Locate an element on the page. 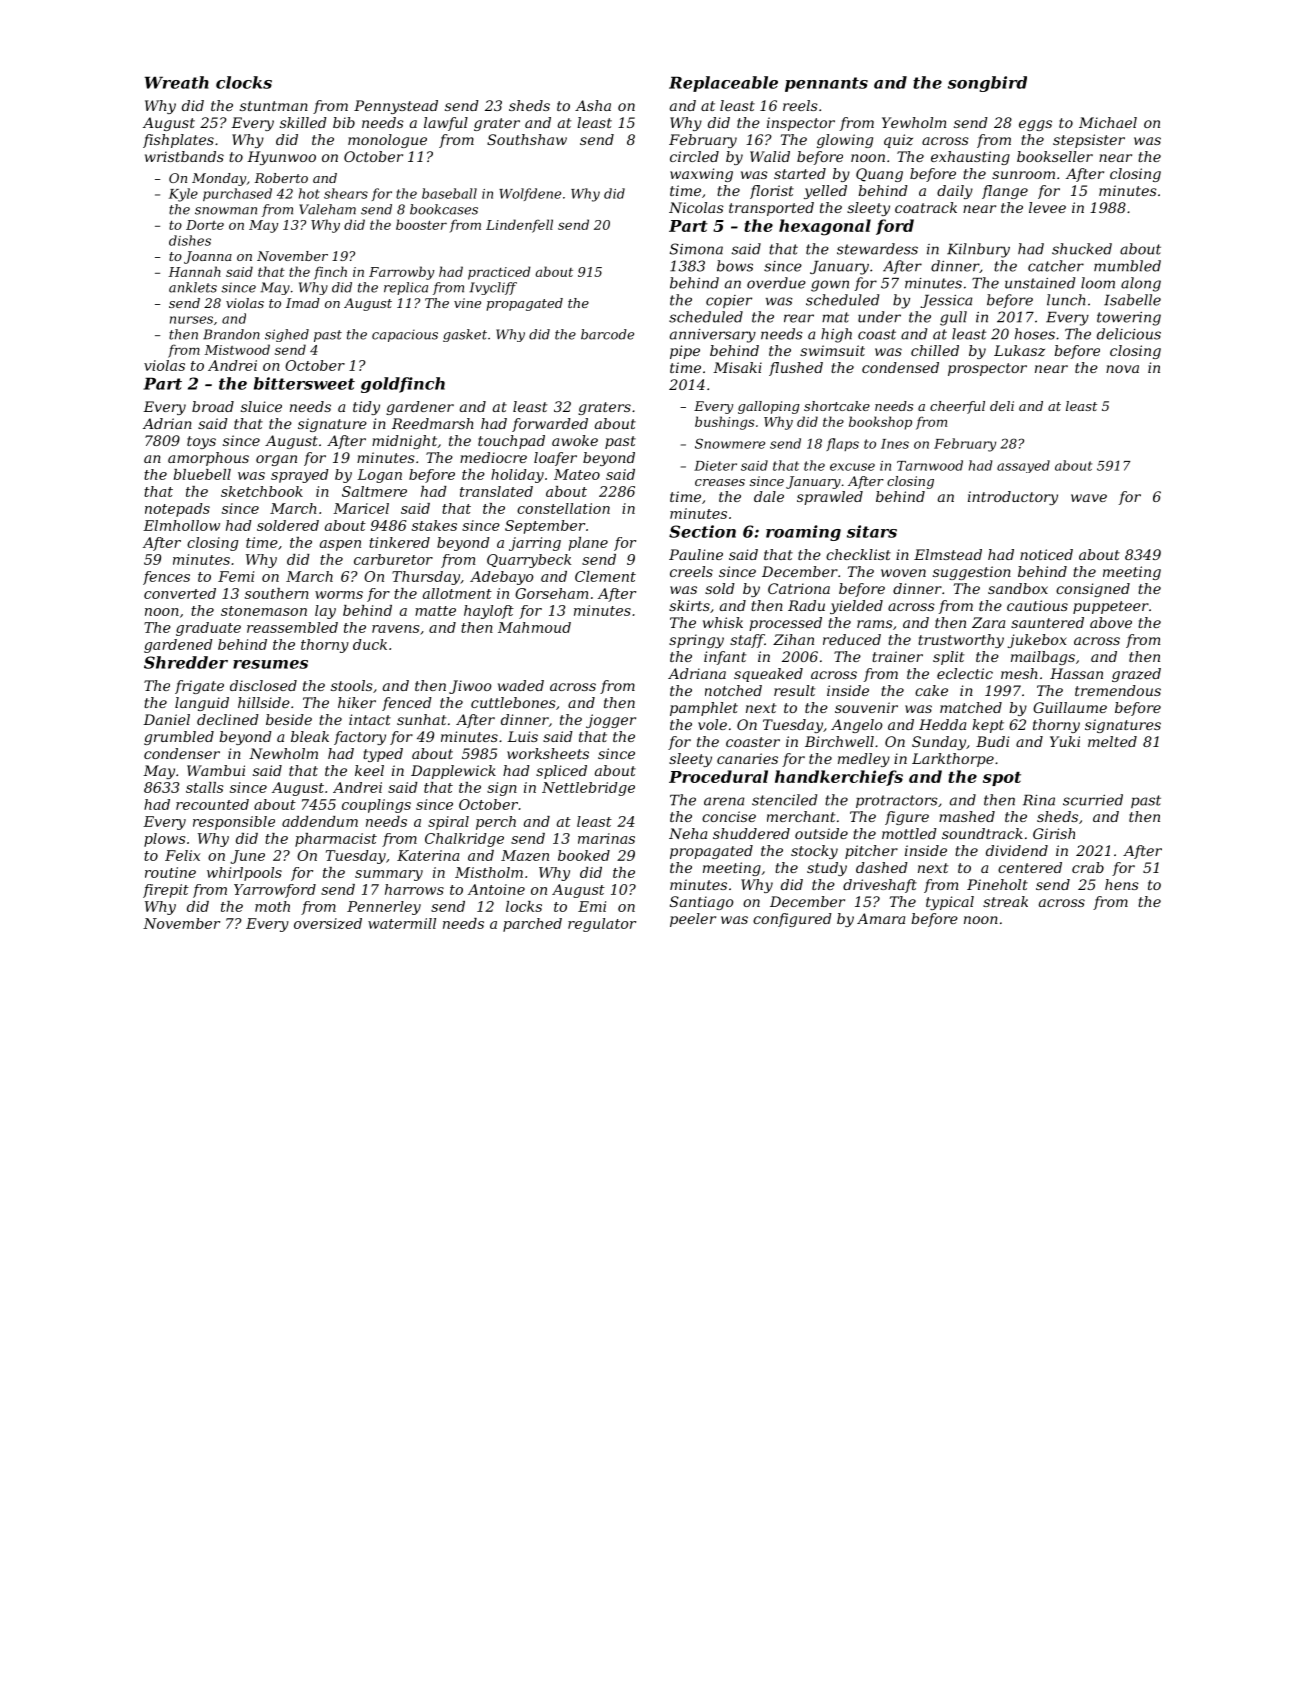 The height and width of the page is (1689, 1305). circled is located at coordinates (694, 156).
